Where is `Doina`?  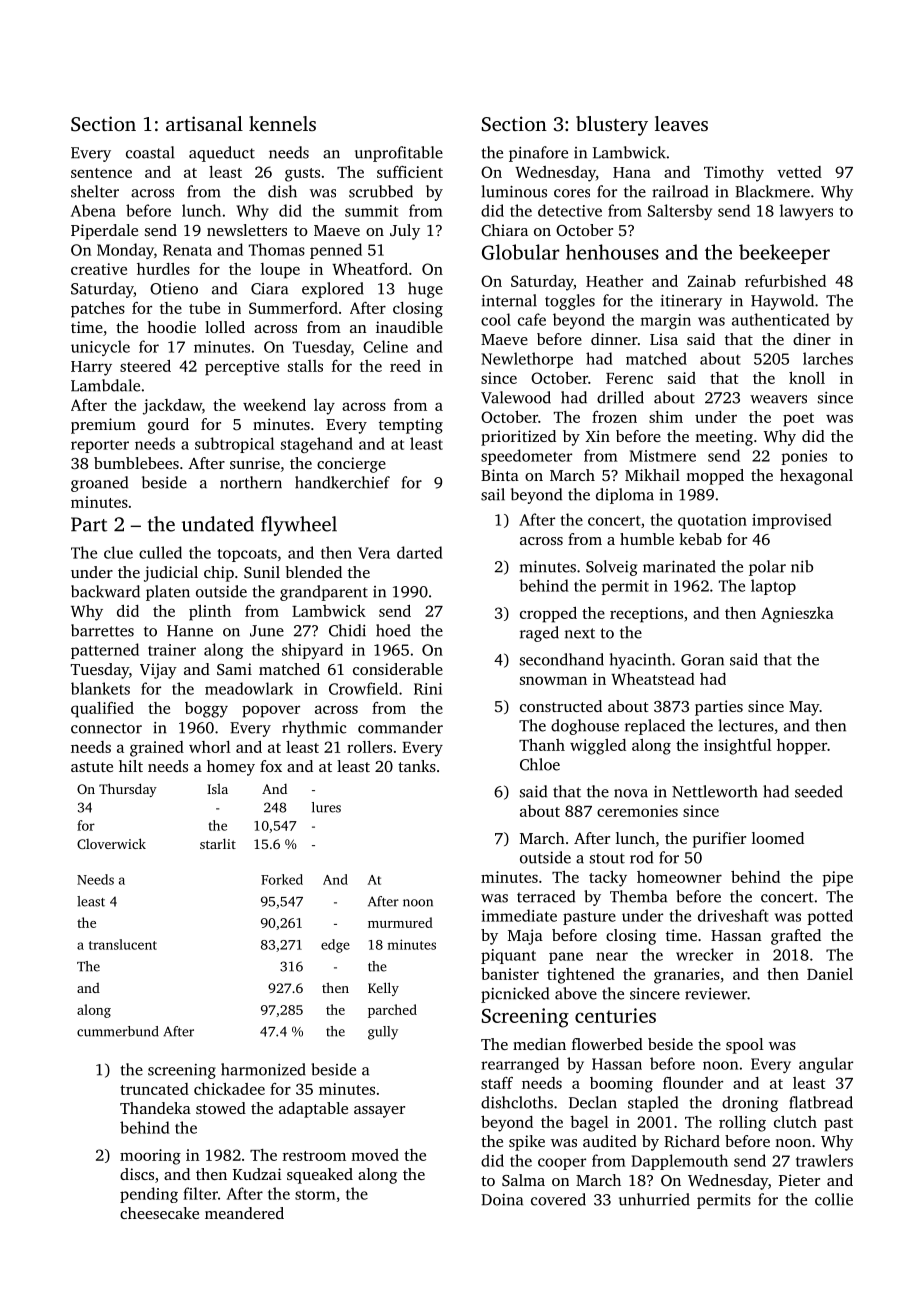 Doina is located at coordinates (502, 1200).
